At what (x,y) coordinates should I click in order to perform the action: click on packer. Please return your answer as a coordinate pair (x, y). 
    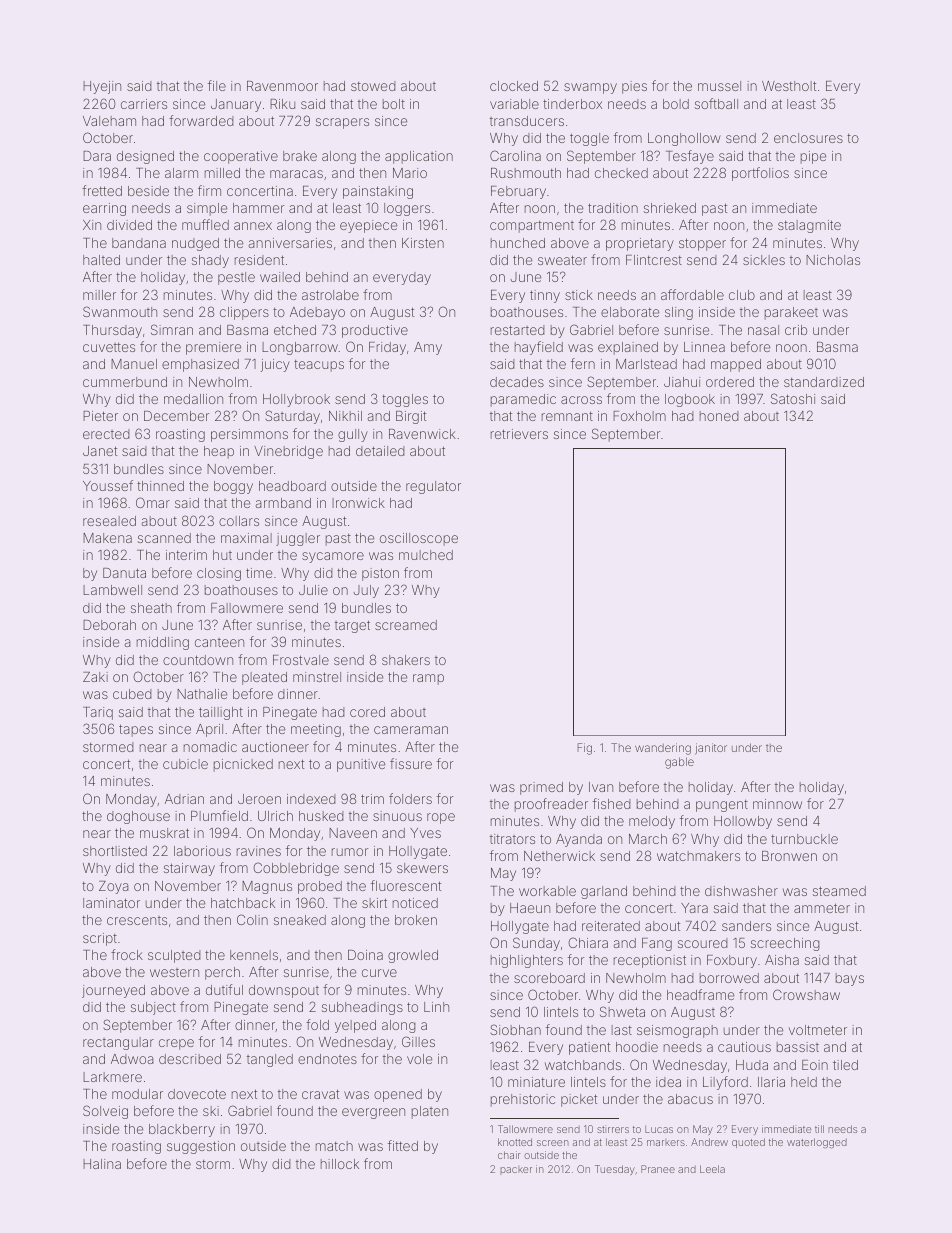
    Looking at the image, I should click on (516, 1170).
